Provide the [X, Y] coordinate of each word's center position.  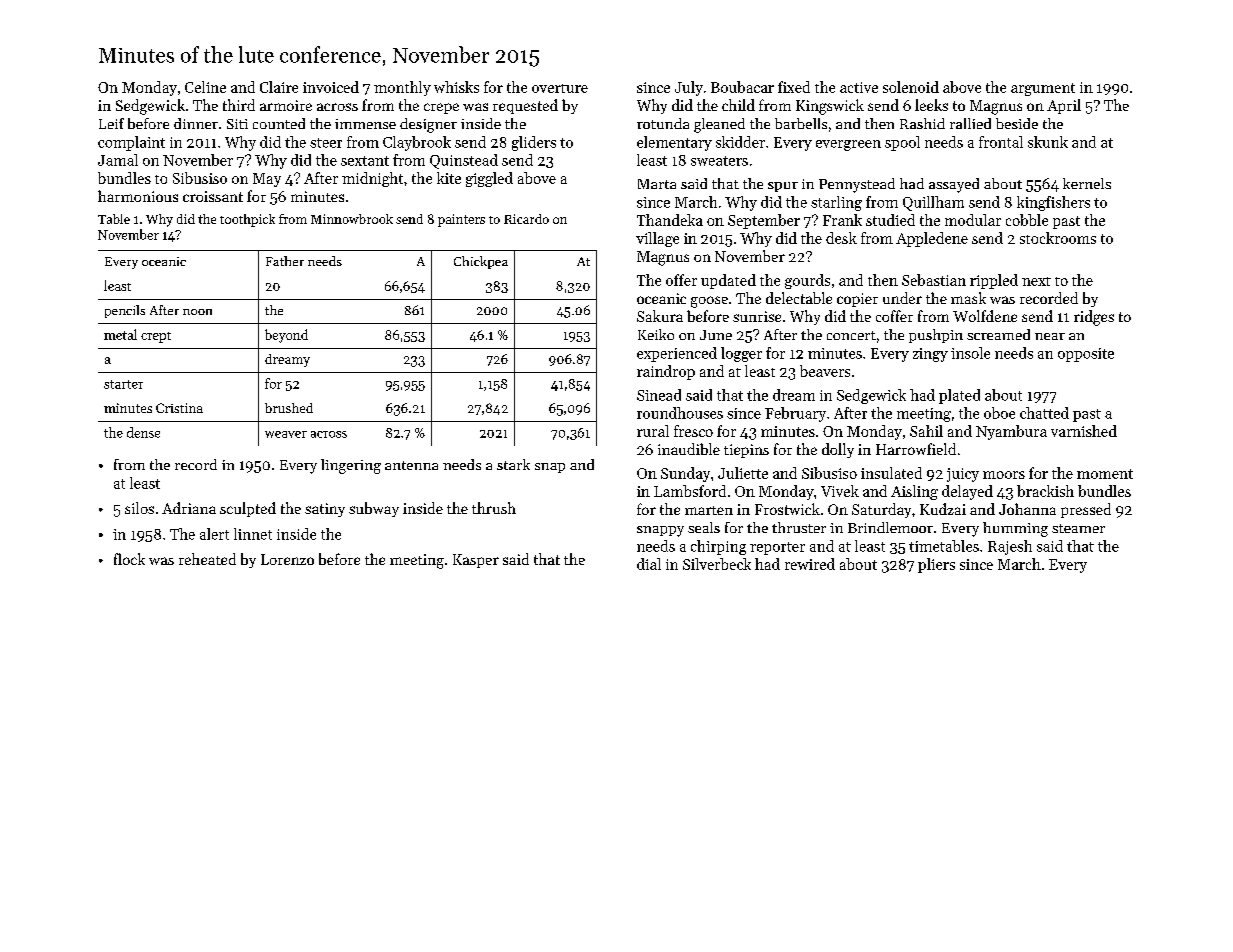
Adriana [189, 508]
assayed [954, 185]
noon [197, 312]
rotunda [663, 123]
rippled [994, 281]
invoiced [331, 87]
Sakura [660, 316]
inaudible [689, 449]
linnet [253, 534]
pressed [1086, 510]
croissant [213, 196]
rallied [970, 123]
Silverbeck [717, 564]
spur [783, 187]
